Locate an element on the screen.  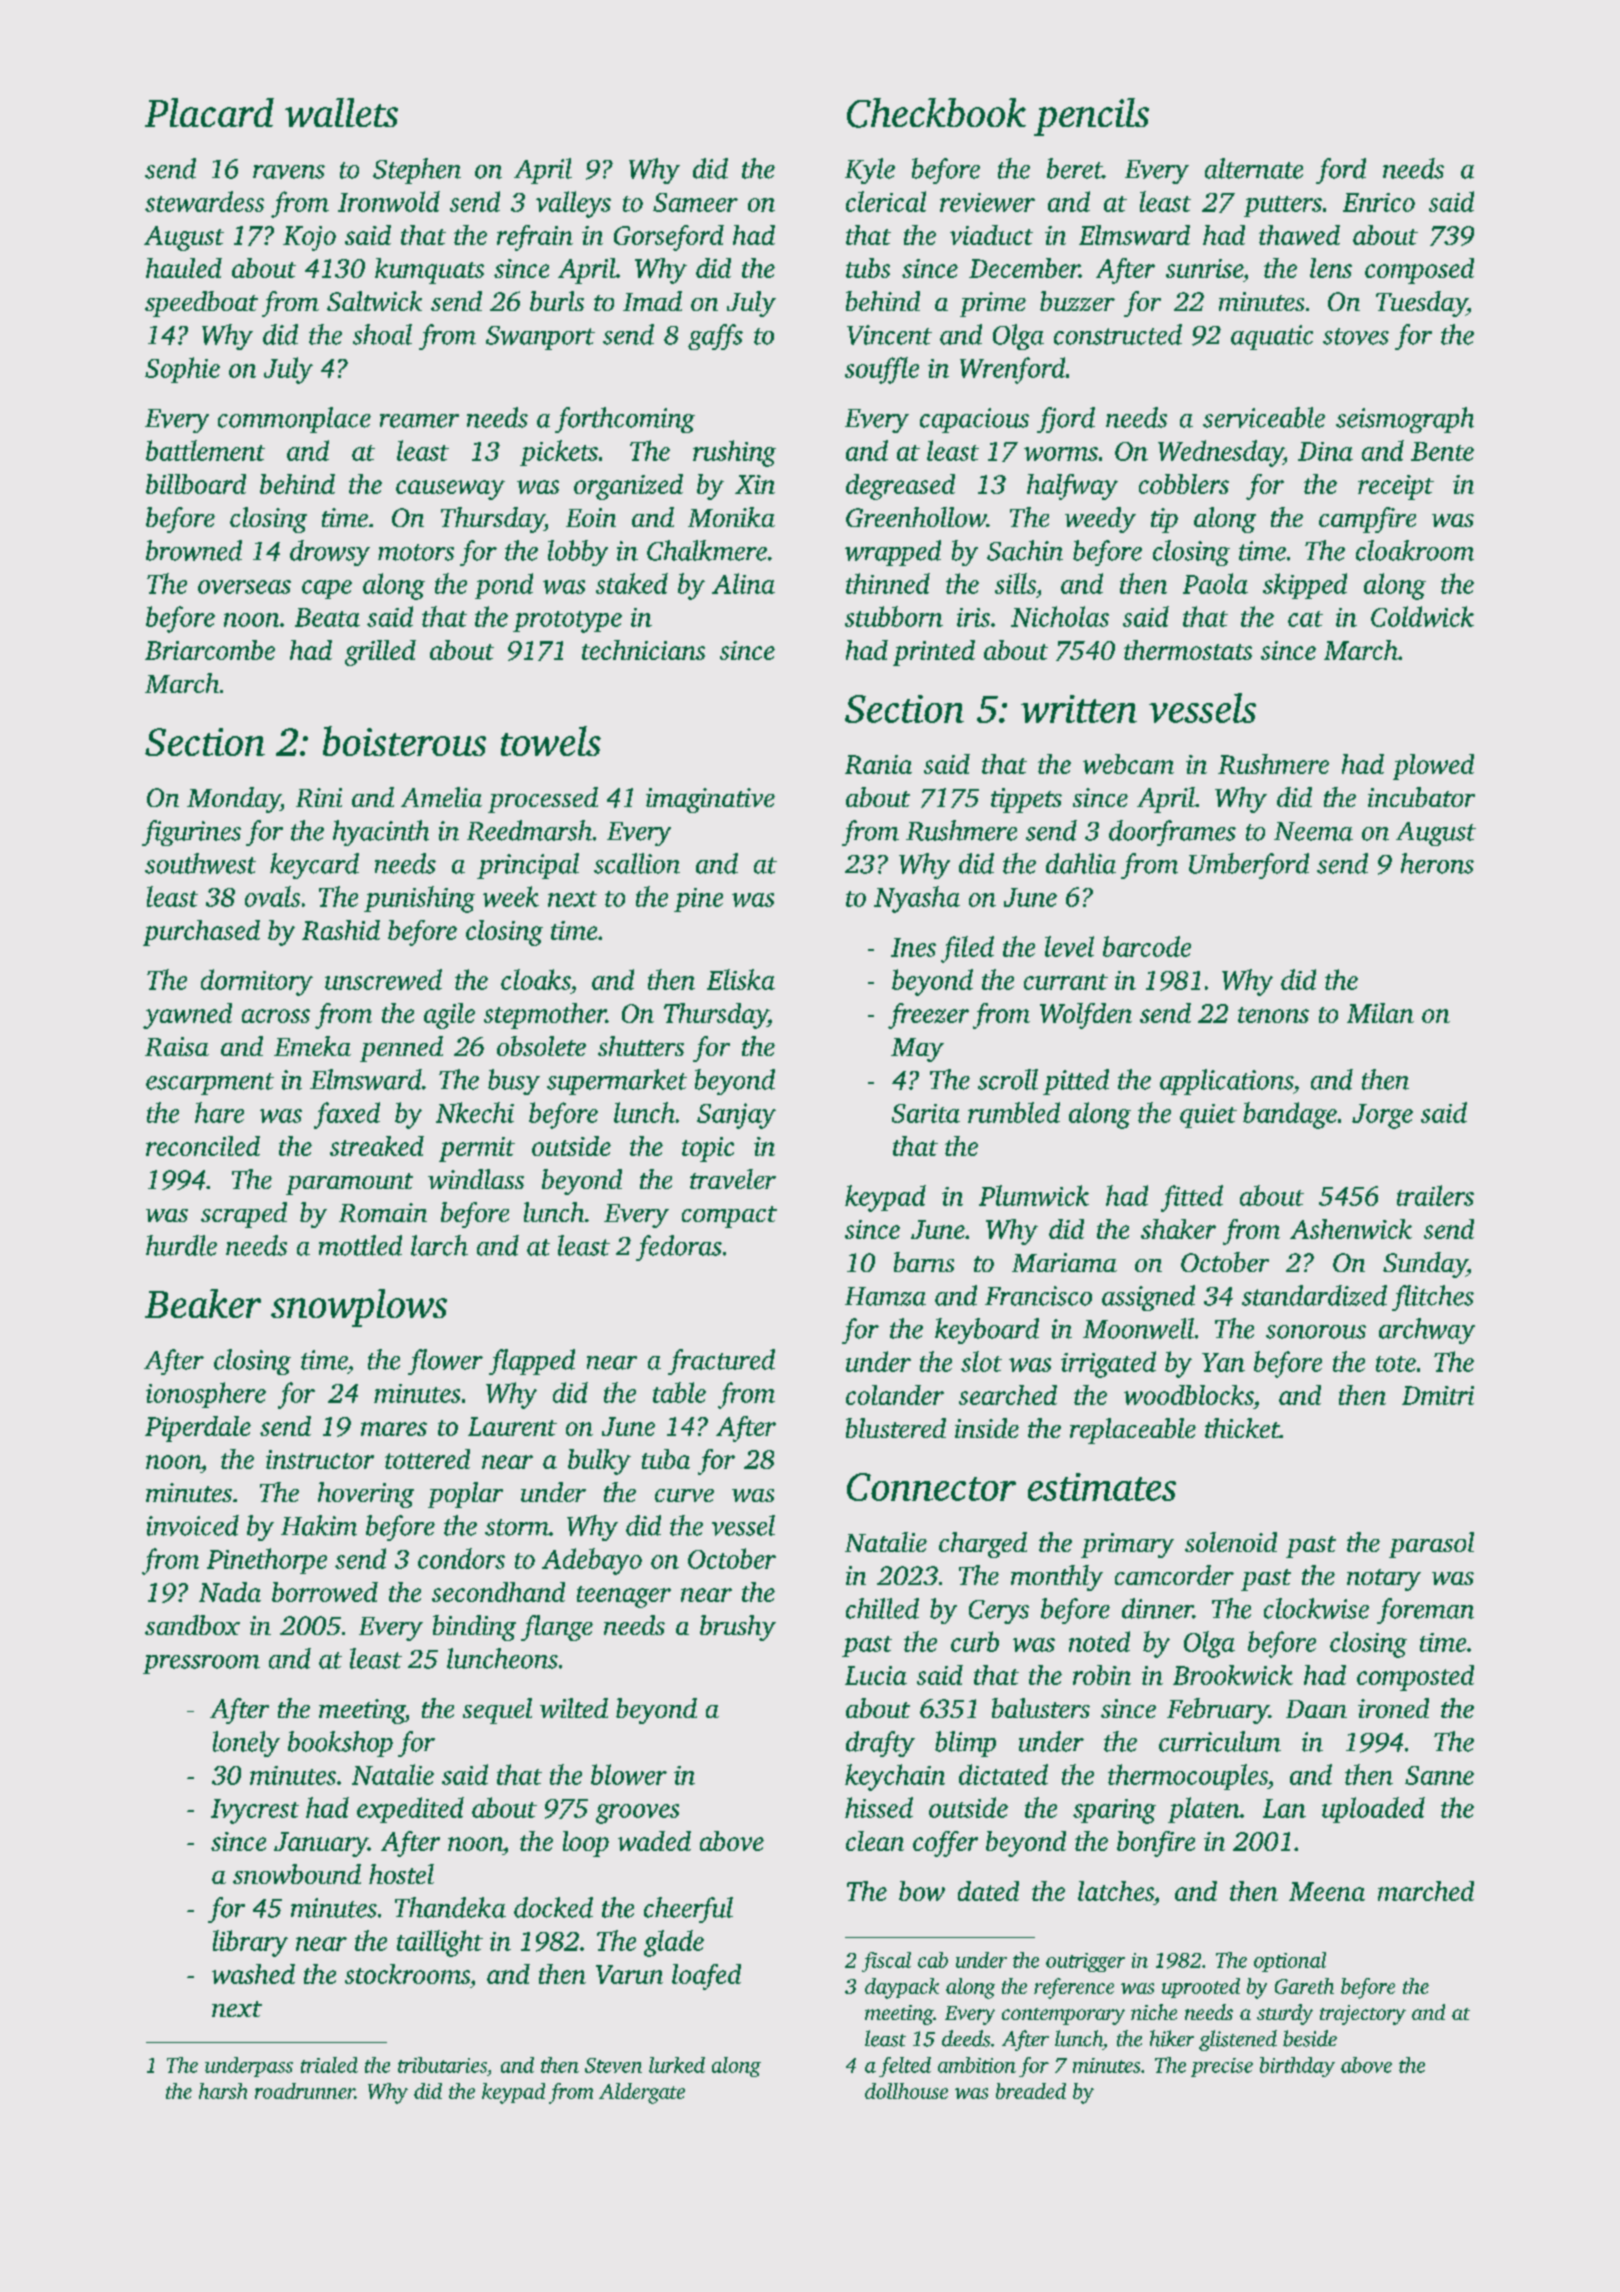
loafed is located at coordinates (706, 1977).
